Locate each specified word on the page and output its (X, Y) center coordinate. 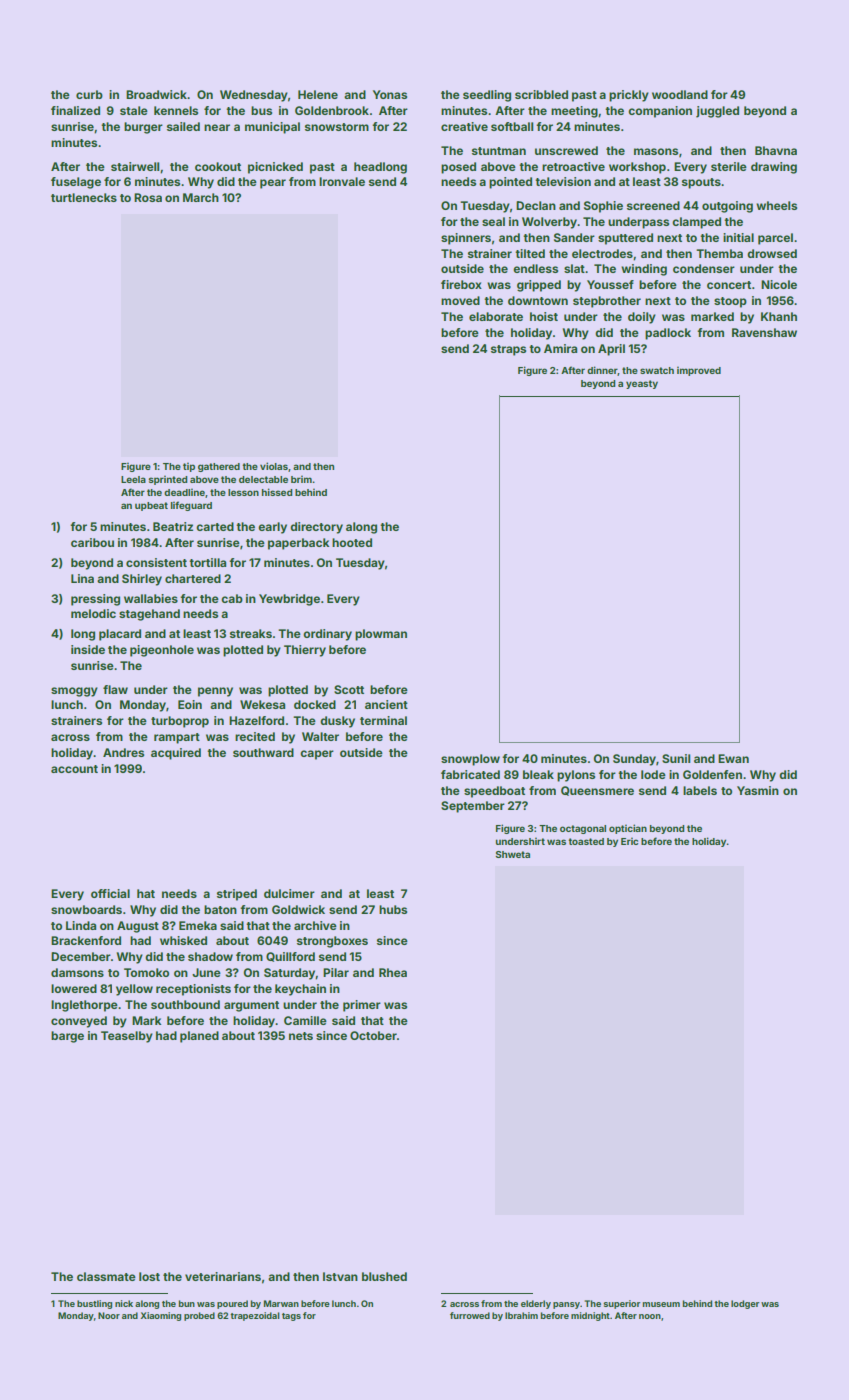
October (373, 1035)
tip (189, 467)
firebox (461, 284)
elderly (536, 1304)
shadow (210, 956)
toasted (586, 841)
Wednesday (254, 96)
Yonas (390, 94)
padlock (668, 334)
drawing (774, 168)
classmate (106, 1276)
